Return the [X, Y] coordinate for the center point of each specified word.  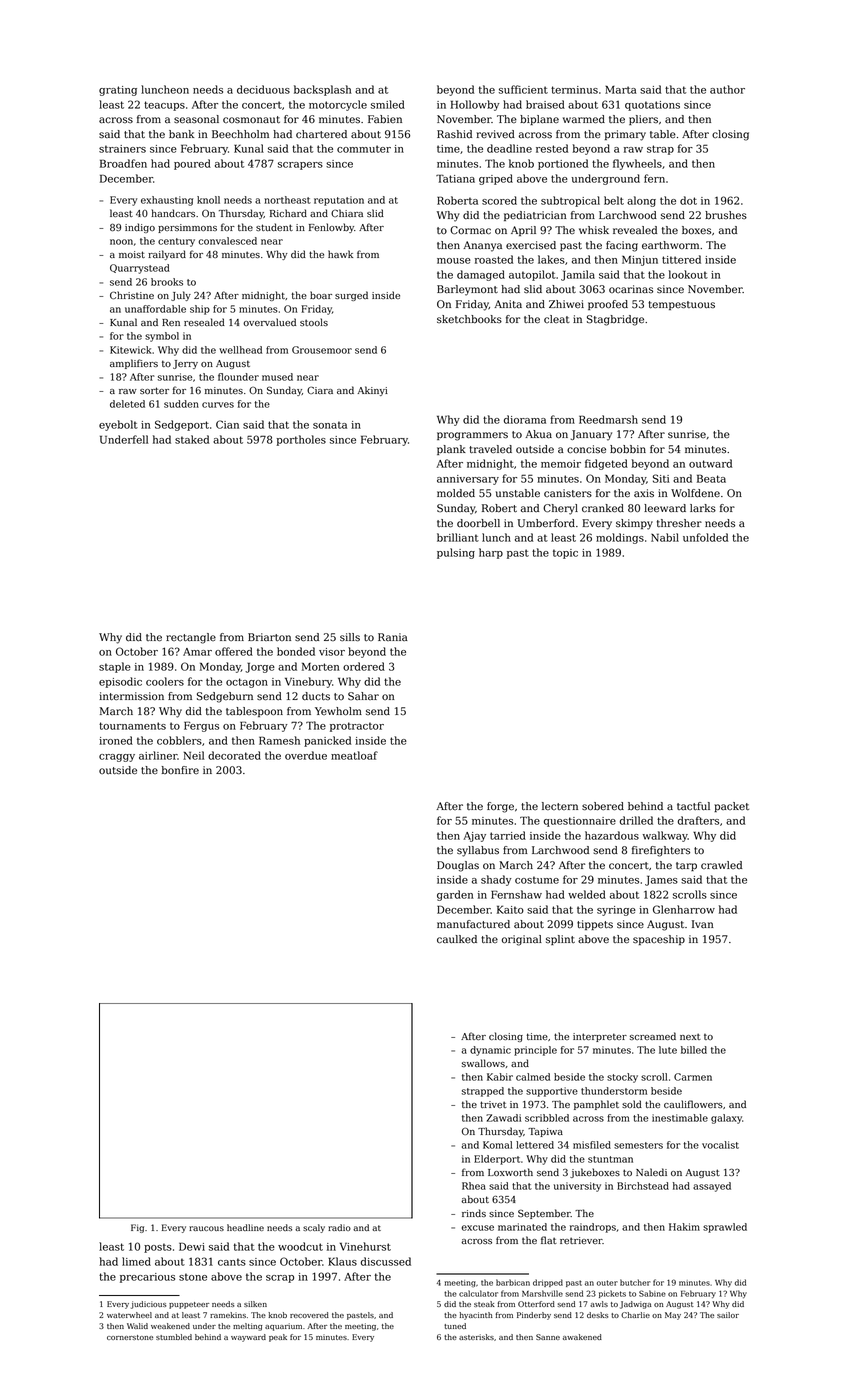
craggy [117, 758]
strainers [122, 149]
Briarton [269, 637]
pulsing [456, 553]
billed [694, 1050]
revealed [635, 230]
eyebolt [118, 425]
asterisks [476, 1337]
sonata [330, 425]
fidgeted [606, 464]
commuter [364, 149]
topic [565, 554]
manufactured [473, 924]
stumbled [174, 1337]
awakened [582, 1337]
